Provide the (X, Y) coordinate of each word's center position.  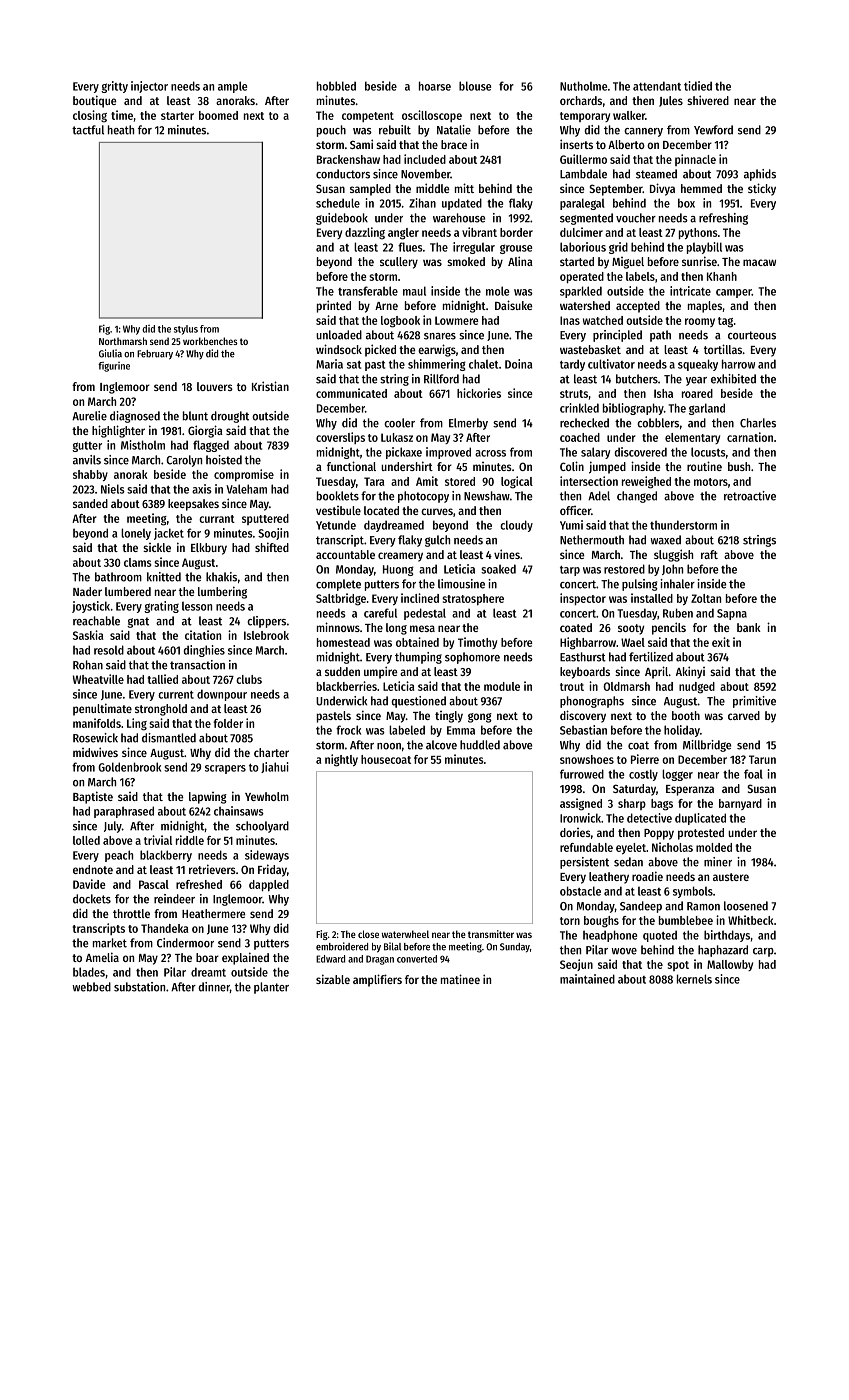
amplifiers (377, 980)
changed (637, 497)
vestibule (338, 510)
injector (149, 87)
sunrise (699, 261)
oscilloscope (432, 116)
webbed (91, 987)
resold (109, 650)
